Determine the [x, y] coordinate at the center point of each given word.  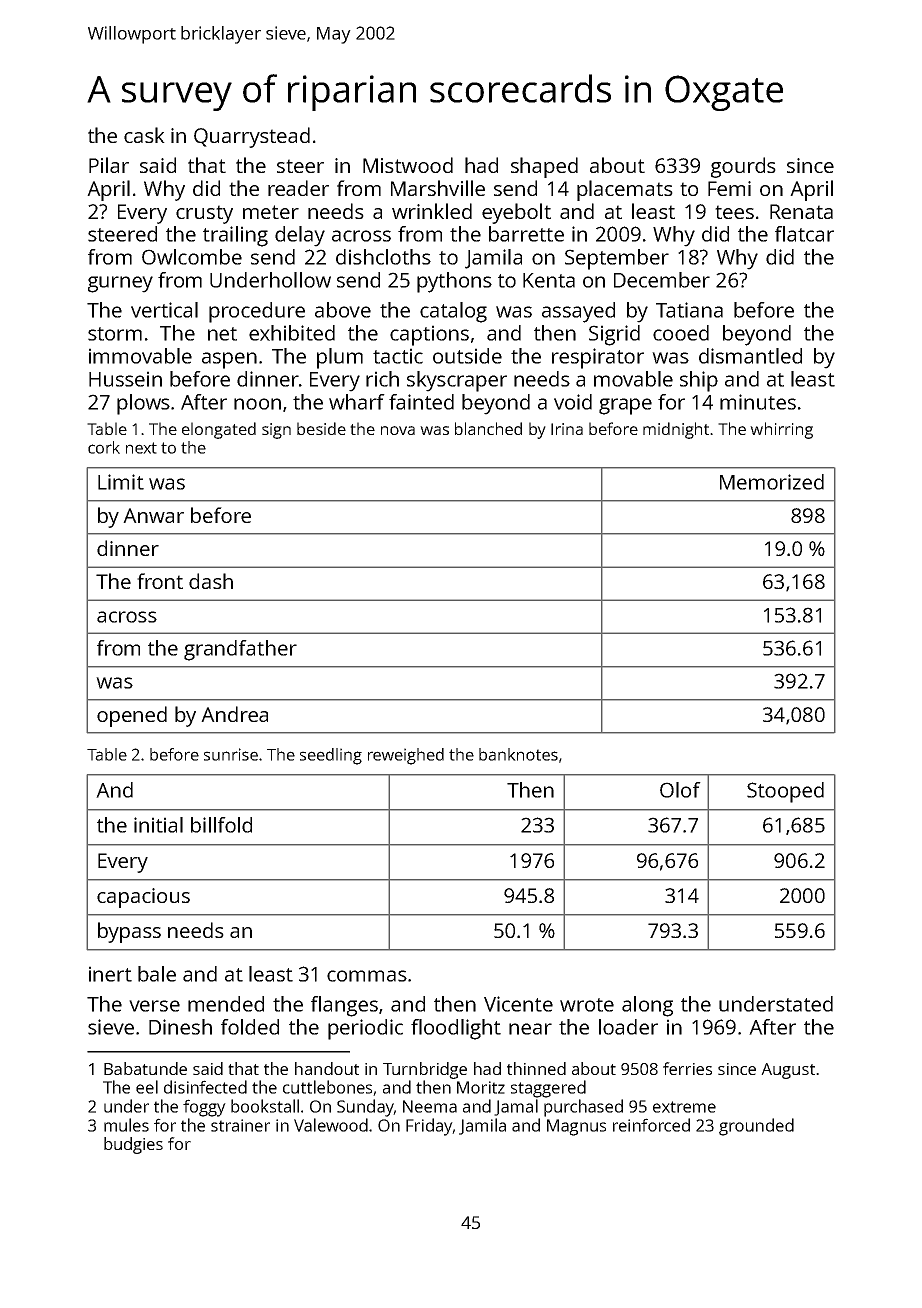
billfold [221, 825]
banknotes [518, 754]
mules [126, 1125]
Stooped [785, 792]
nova [398, 430]
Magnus [576, 1127]
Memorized [772, 482]
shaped [544, 167]
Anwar [153, 515]
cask [144, 135]
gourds [743, 167]
